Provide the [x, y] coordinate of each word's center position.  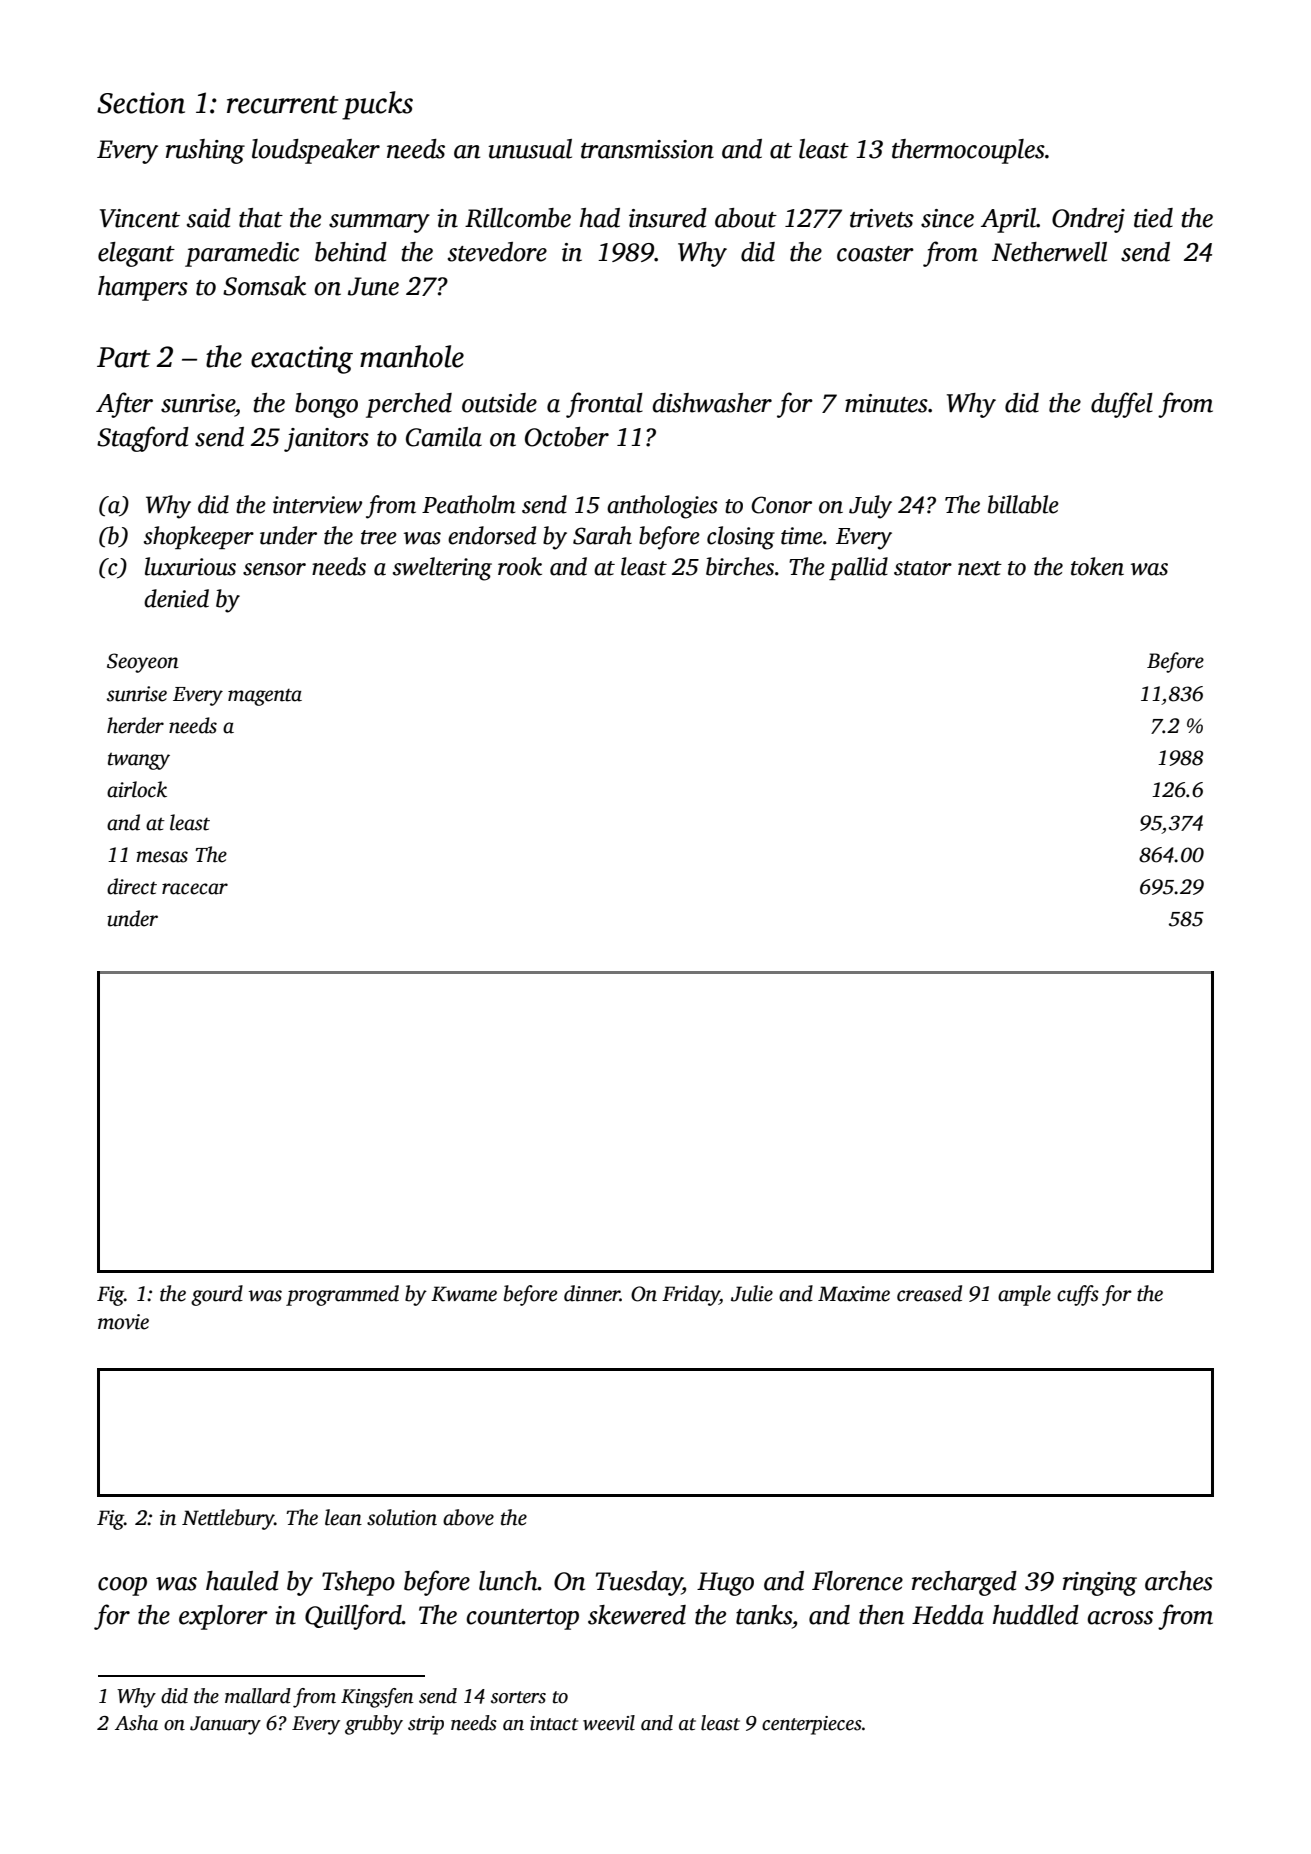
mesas [162, 857]
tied [1153, 218]
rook [520, 566]
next [980, 568]
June [373, 286]
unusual [530, 149]
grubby [374, 1725]
